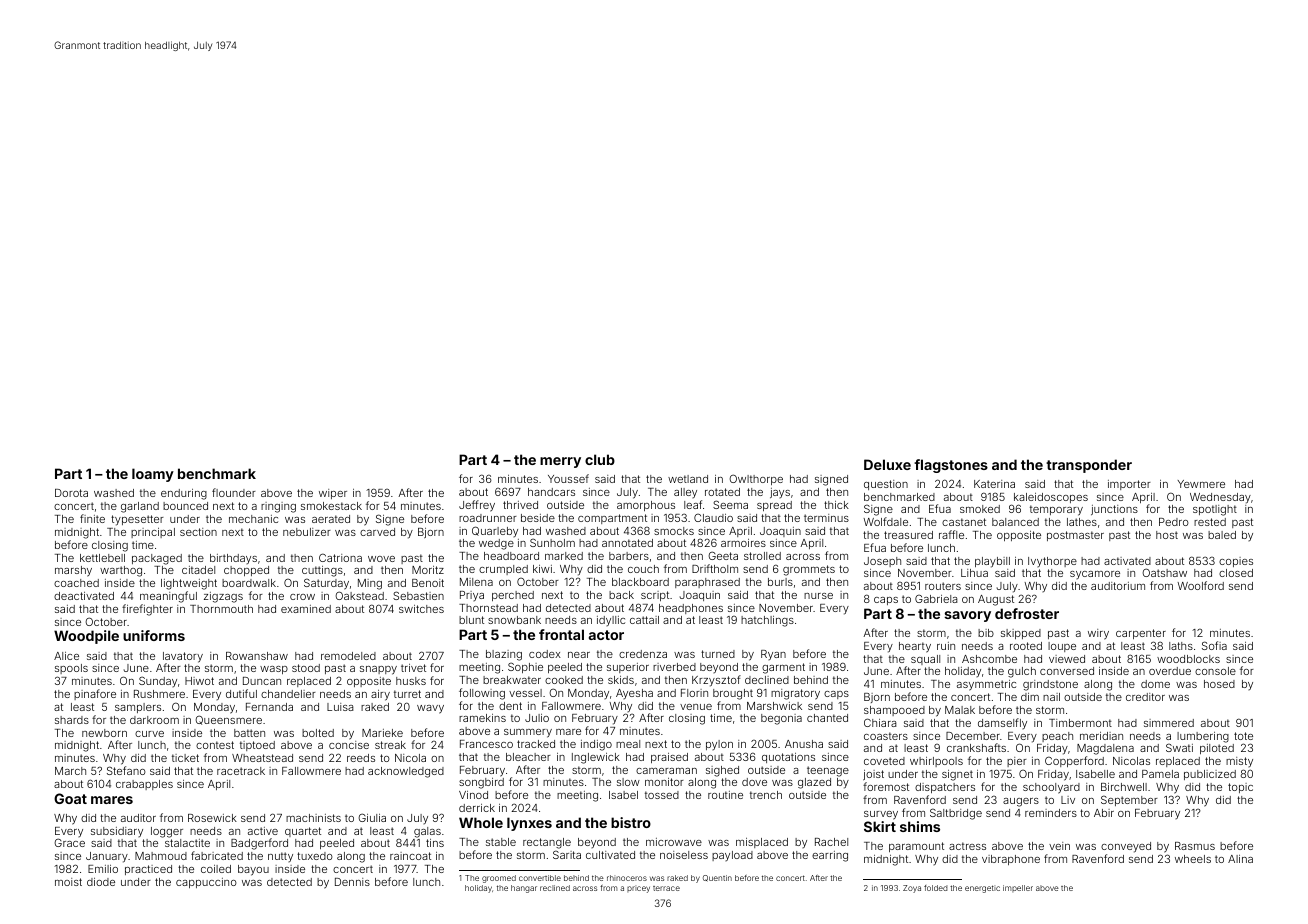 This document has height=924, width=1308. Describe the element at coordinates (804, 744) in the document. I see `Anusha` at that location.
